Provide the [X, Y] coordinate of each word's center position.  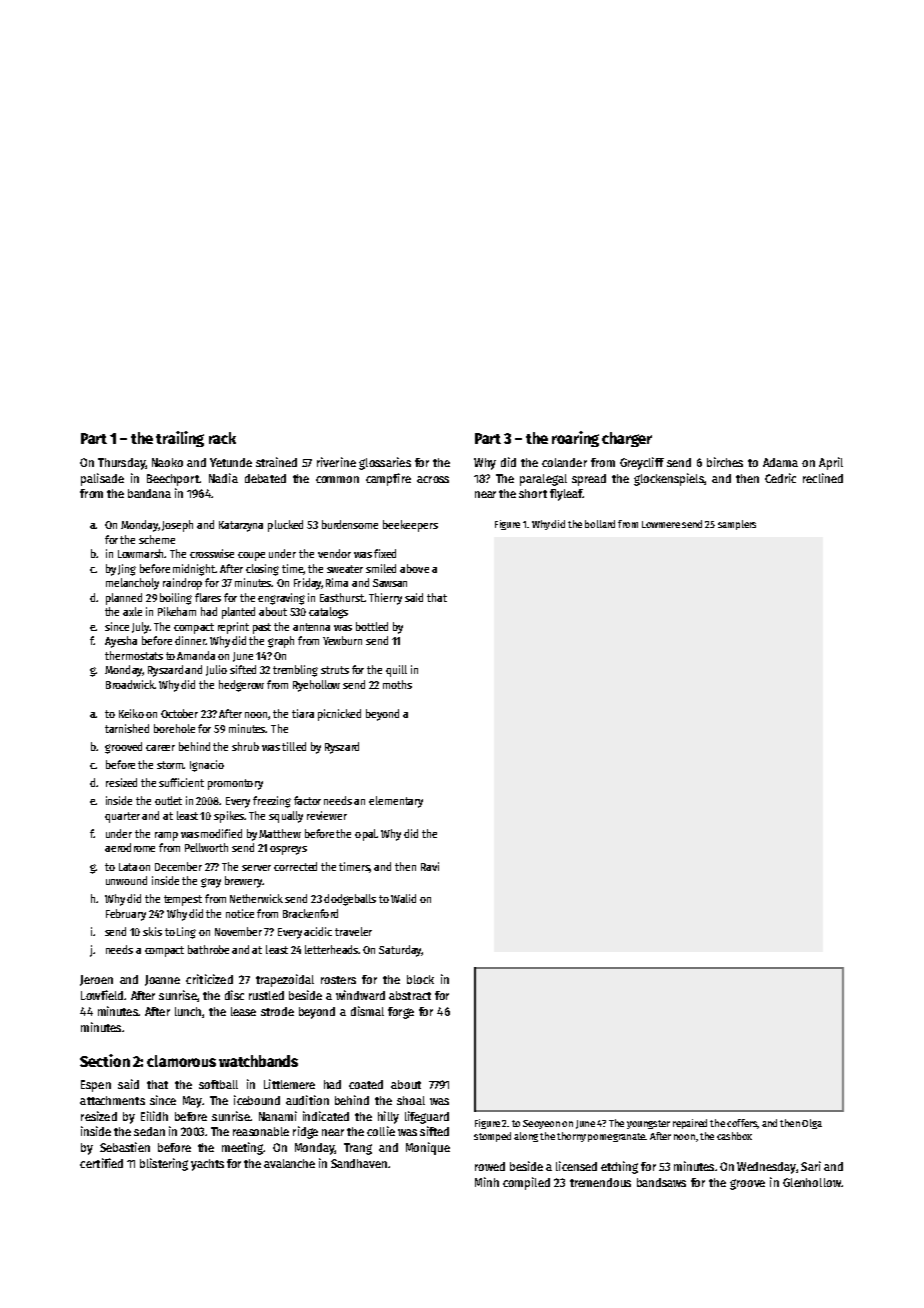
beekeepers [410, 526]
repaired [690, 1124]
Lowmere [661, 524]
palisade [102, 479]
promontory [235, 784]
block [420, 979]
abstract [410, 995]
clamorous [181, 1061]
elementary [396, 802]
